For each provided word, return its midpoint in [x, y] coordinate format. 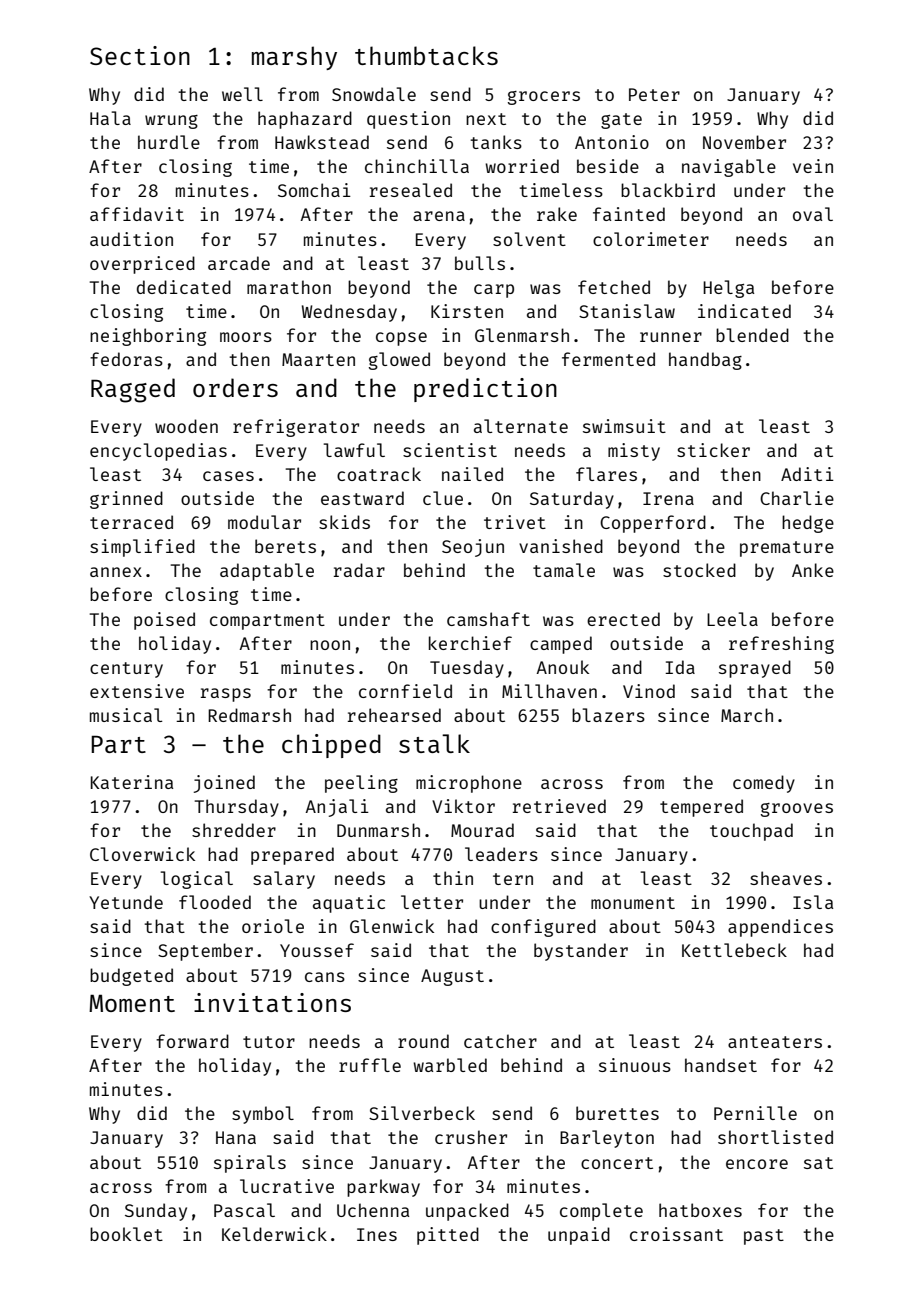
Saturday [572, 500]
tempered [701, 808]
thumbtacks [426, 55]
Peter [654, 94]
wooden [186, 426]
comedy [764, 784]
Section [140, 55]
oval [813, 214]
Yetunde [126, 902]
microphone [469, 784]
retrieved [559, 806]
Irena [668, 498]
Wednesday [349, 313]
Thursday [237, 808]
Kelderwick [274, 1234]
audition [131, 239]
